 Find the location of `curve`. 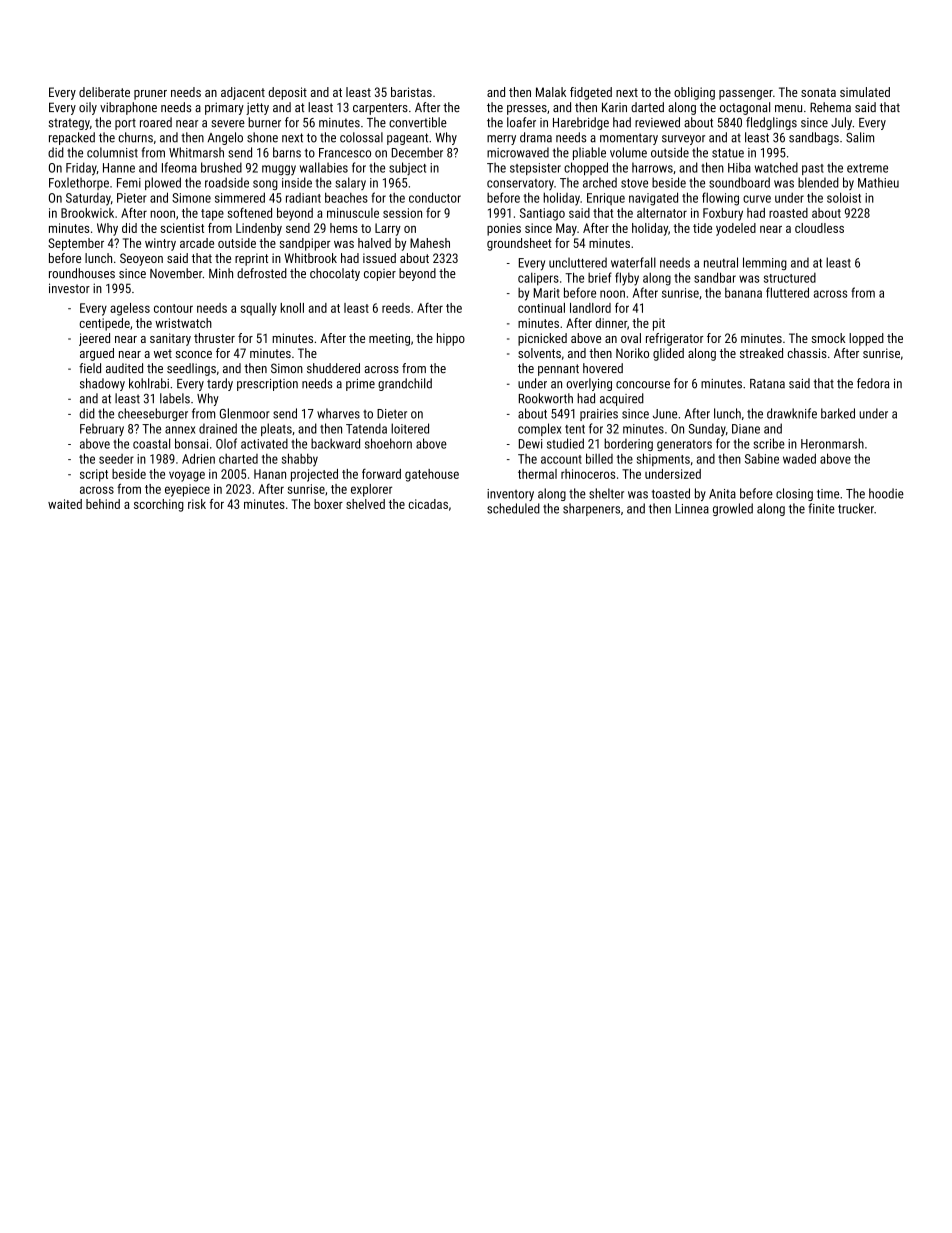

curve is located at coordinates (757, 199).
